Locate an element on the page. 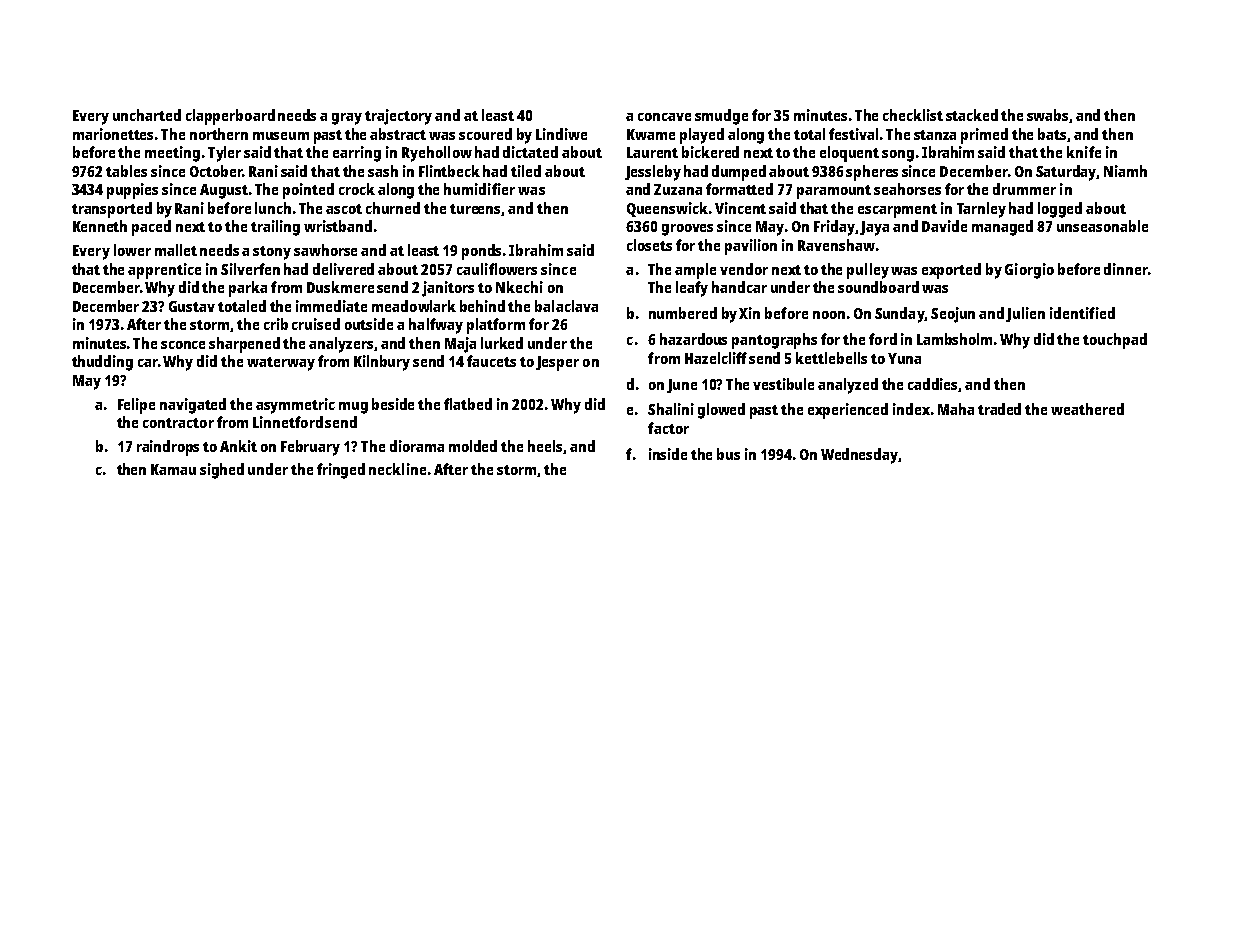 This page has height=952, width=1233. contractor is located at coordinates (178, 423).
